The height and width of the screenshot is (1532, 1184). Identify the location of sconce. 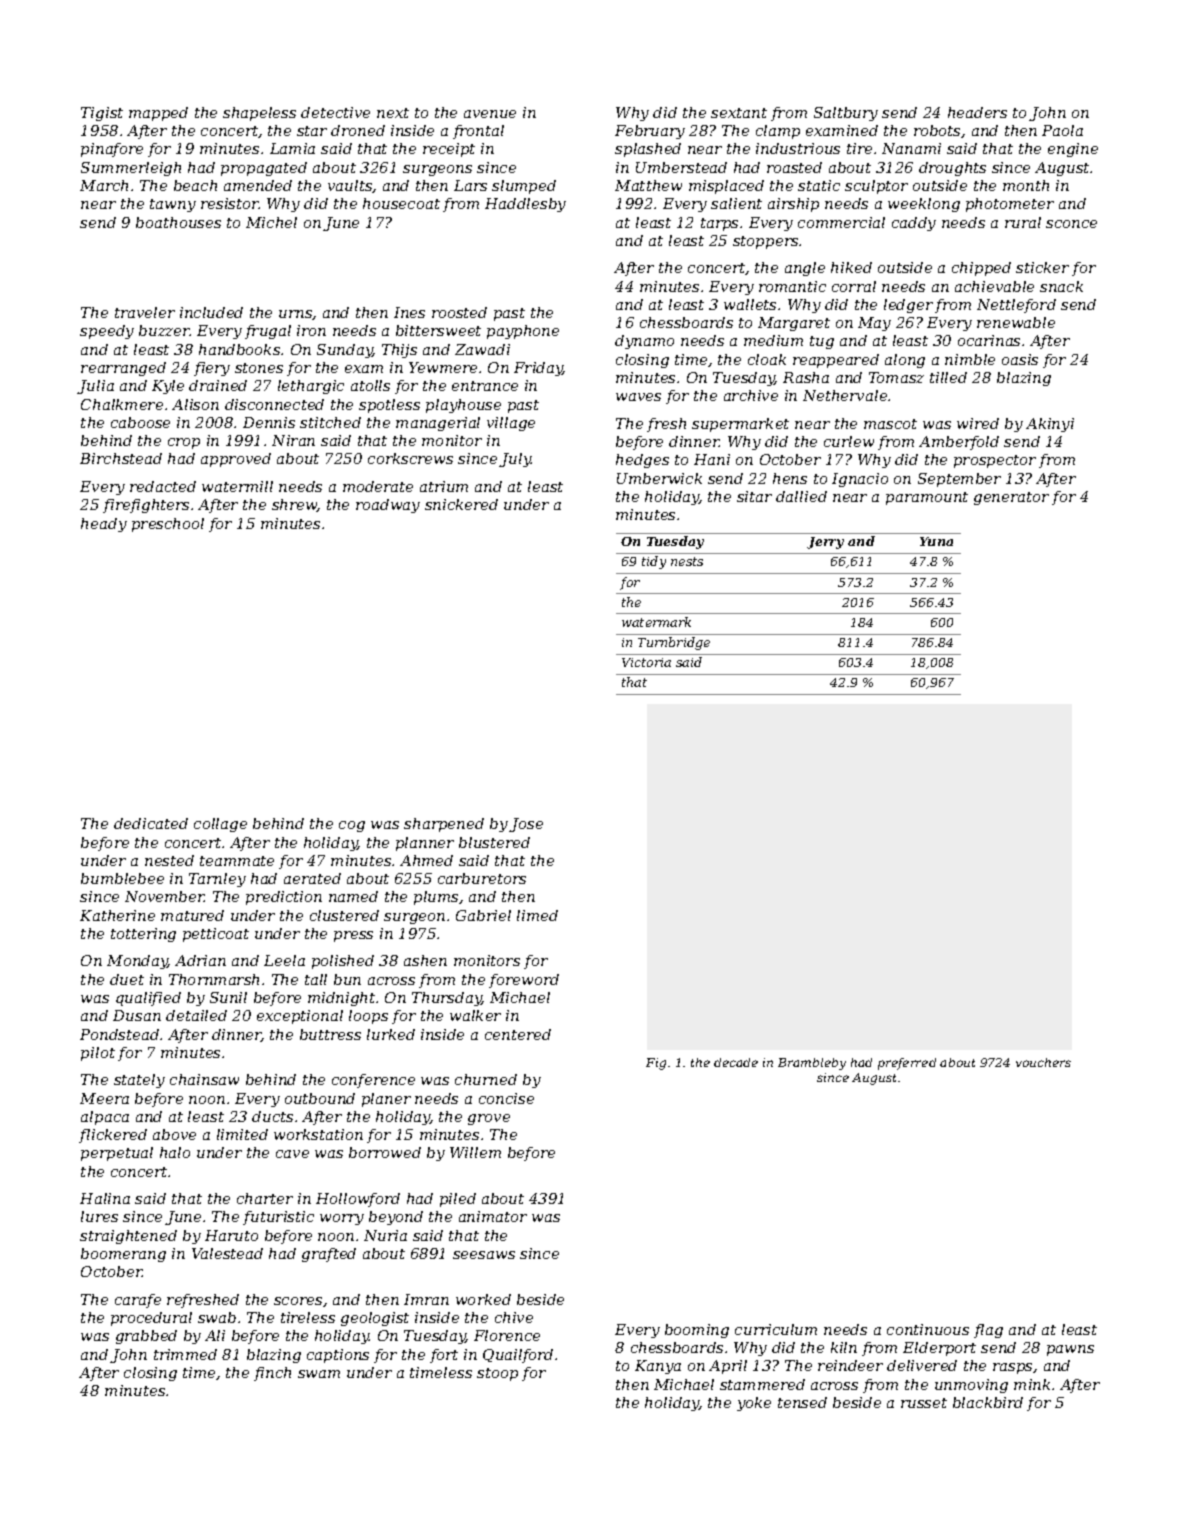
(1071, 224).
